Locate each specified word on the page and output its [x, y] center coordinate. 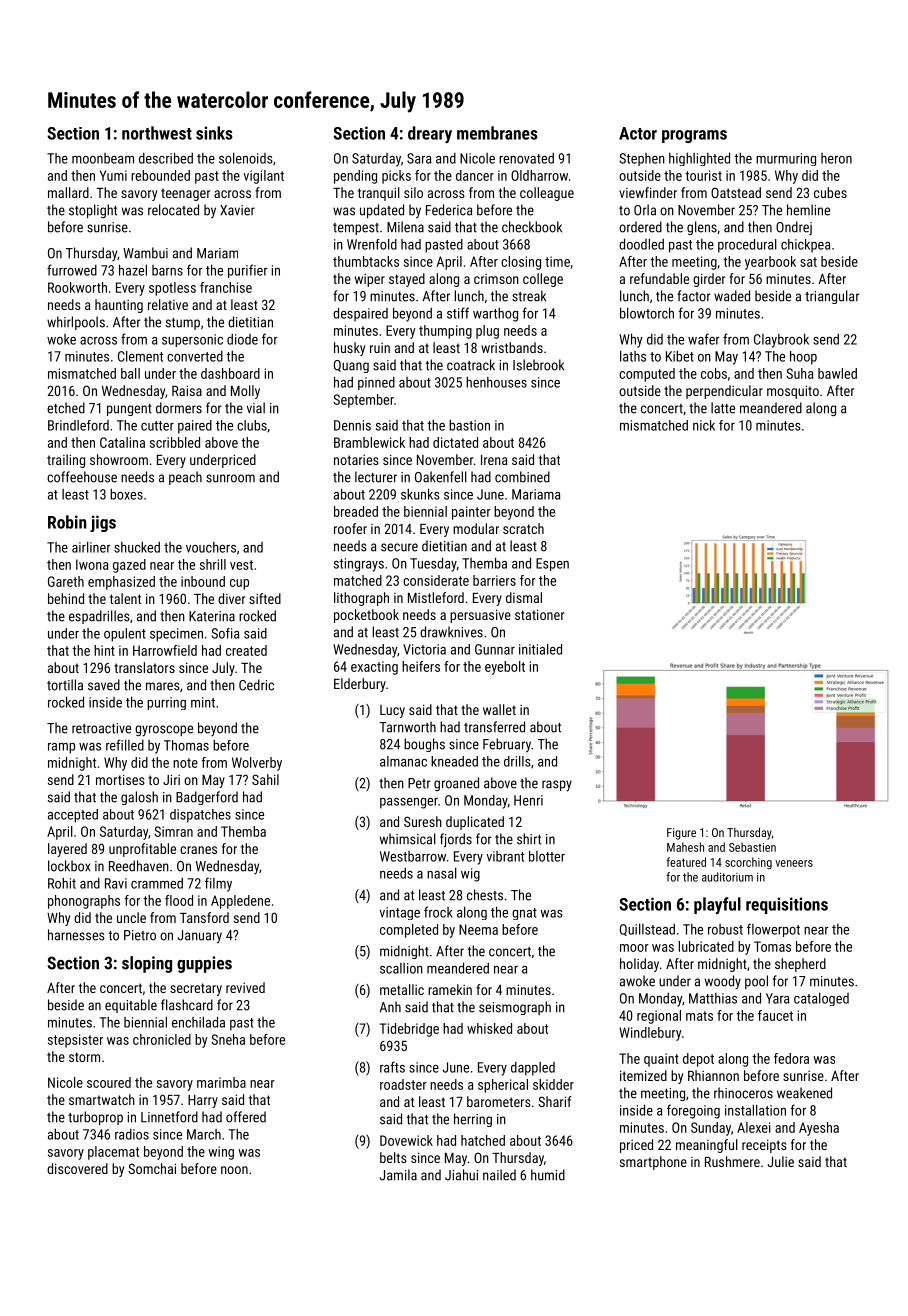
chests [485, 895]
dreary [430, 134]
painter [471, 513]
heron [836, 158]
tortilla [65, 685]
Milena [405, 227]
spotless [172, 289]
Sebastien [752, 847]
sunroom [230, 478]
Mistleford [436, 597]
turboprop [95, 1118]
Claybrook [781, 340]
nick [704, 425]
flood [179, 900]
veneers [794, 863]
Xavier [237, 210]
